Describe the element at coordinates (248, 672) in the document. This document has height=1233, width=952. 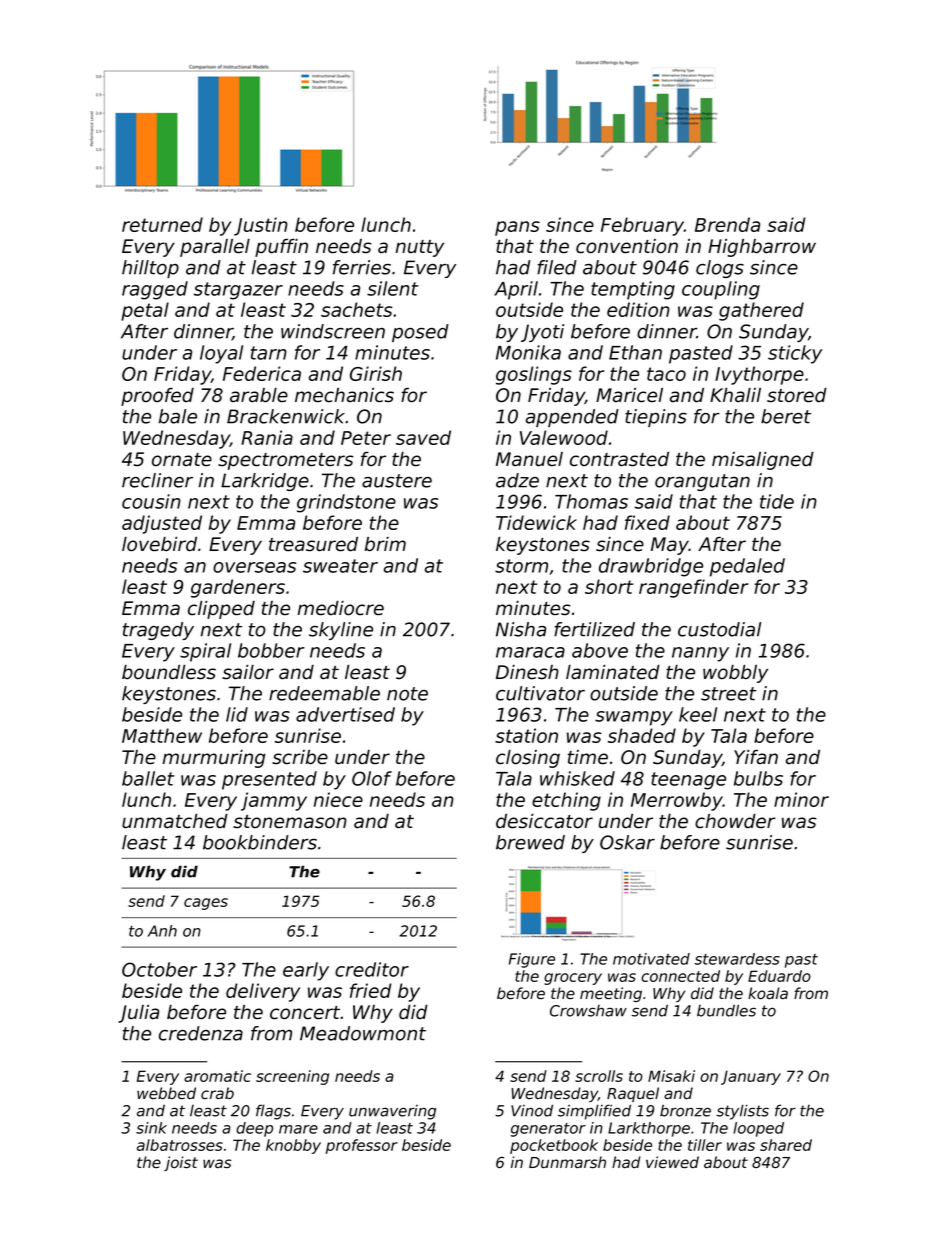
I see `sailor` at that location.
